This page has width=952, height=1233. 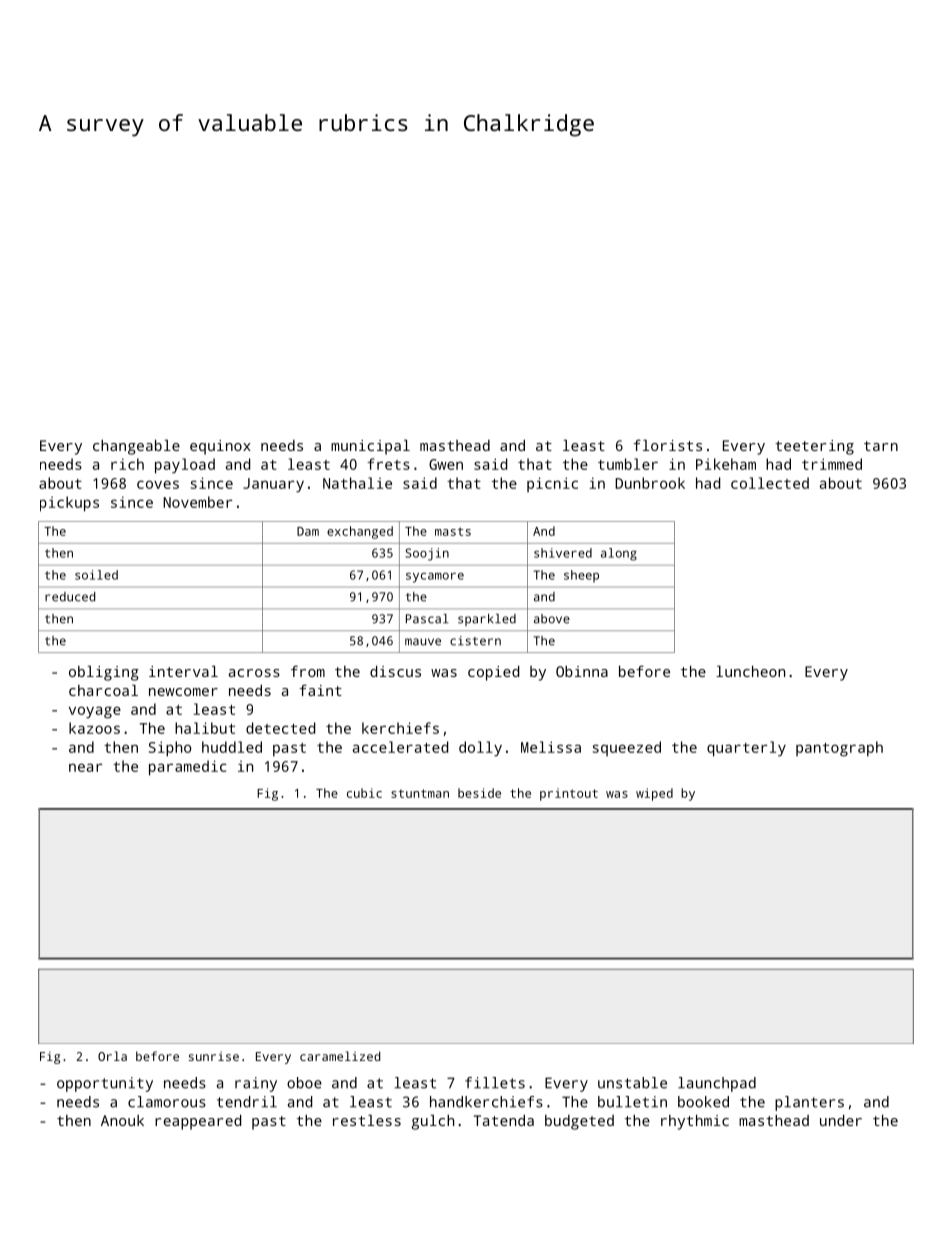 I want to click on Orla, so click(x=112, y=1056).
